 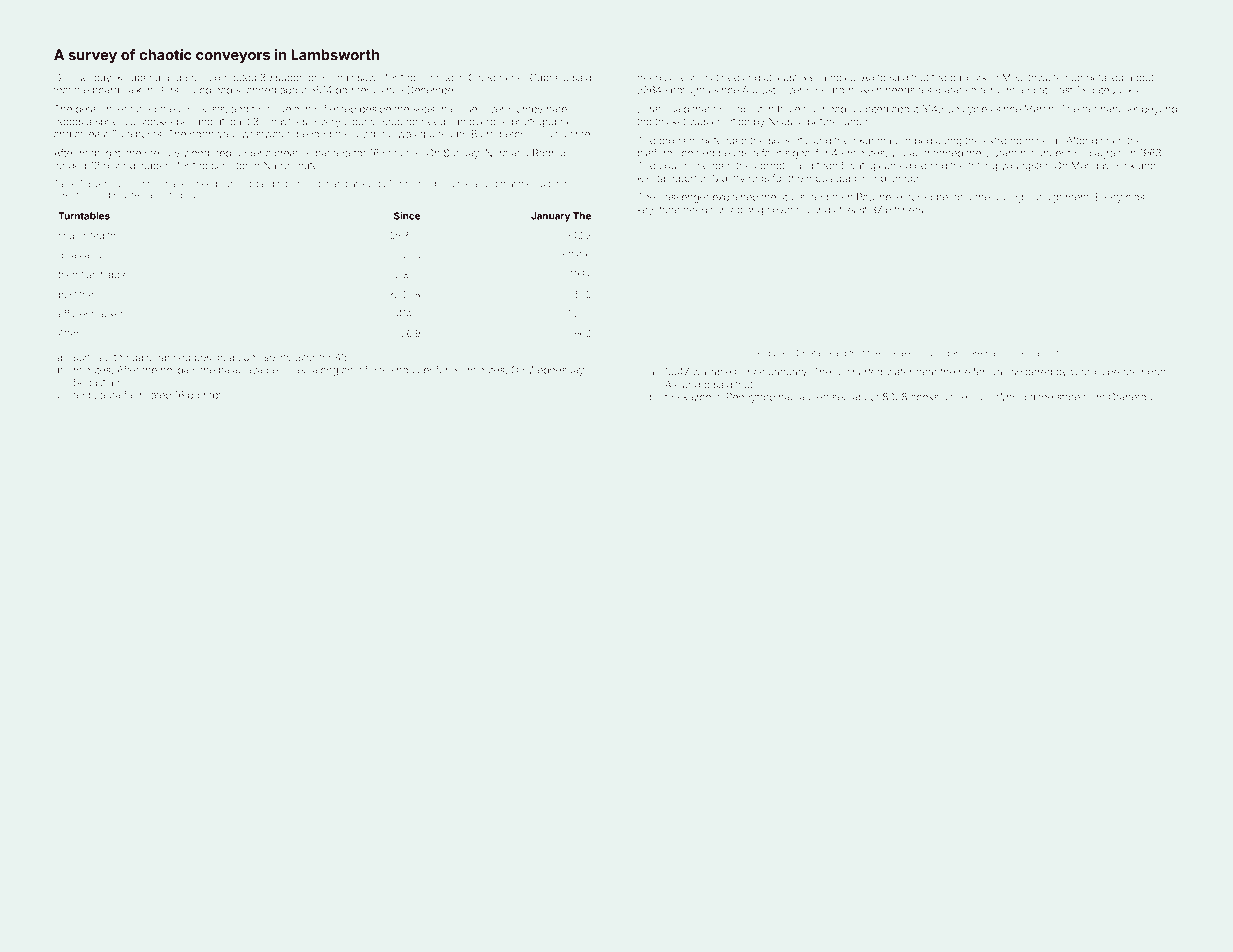 What do you see at coordinates (900, 354) in the screenshot?
I see `sneaker` at bounding box center [900, 354].
